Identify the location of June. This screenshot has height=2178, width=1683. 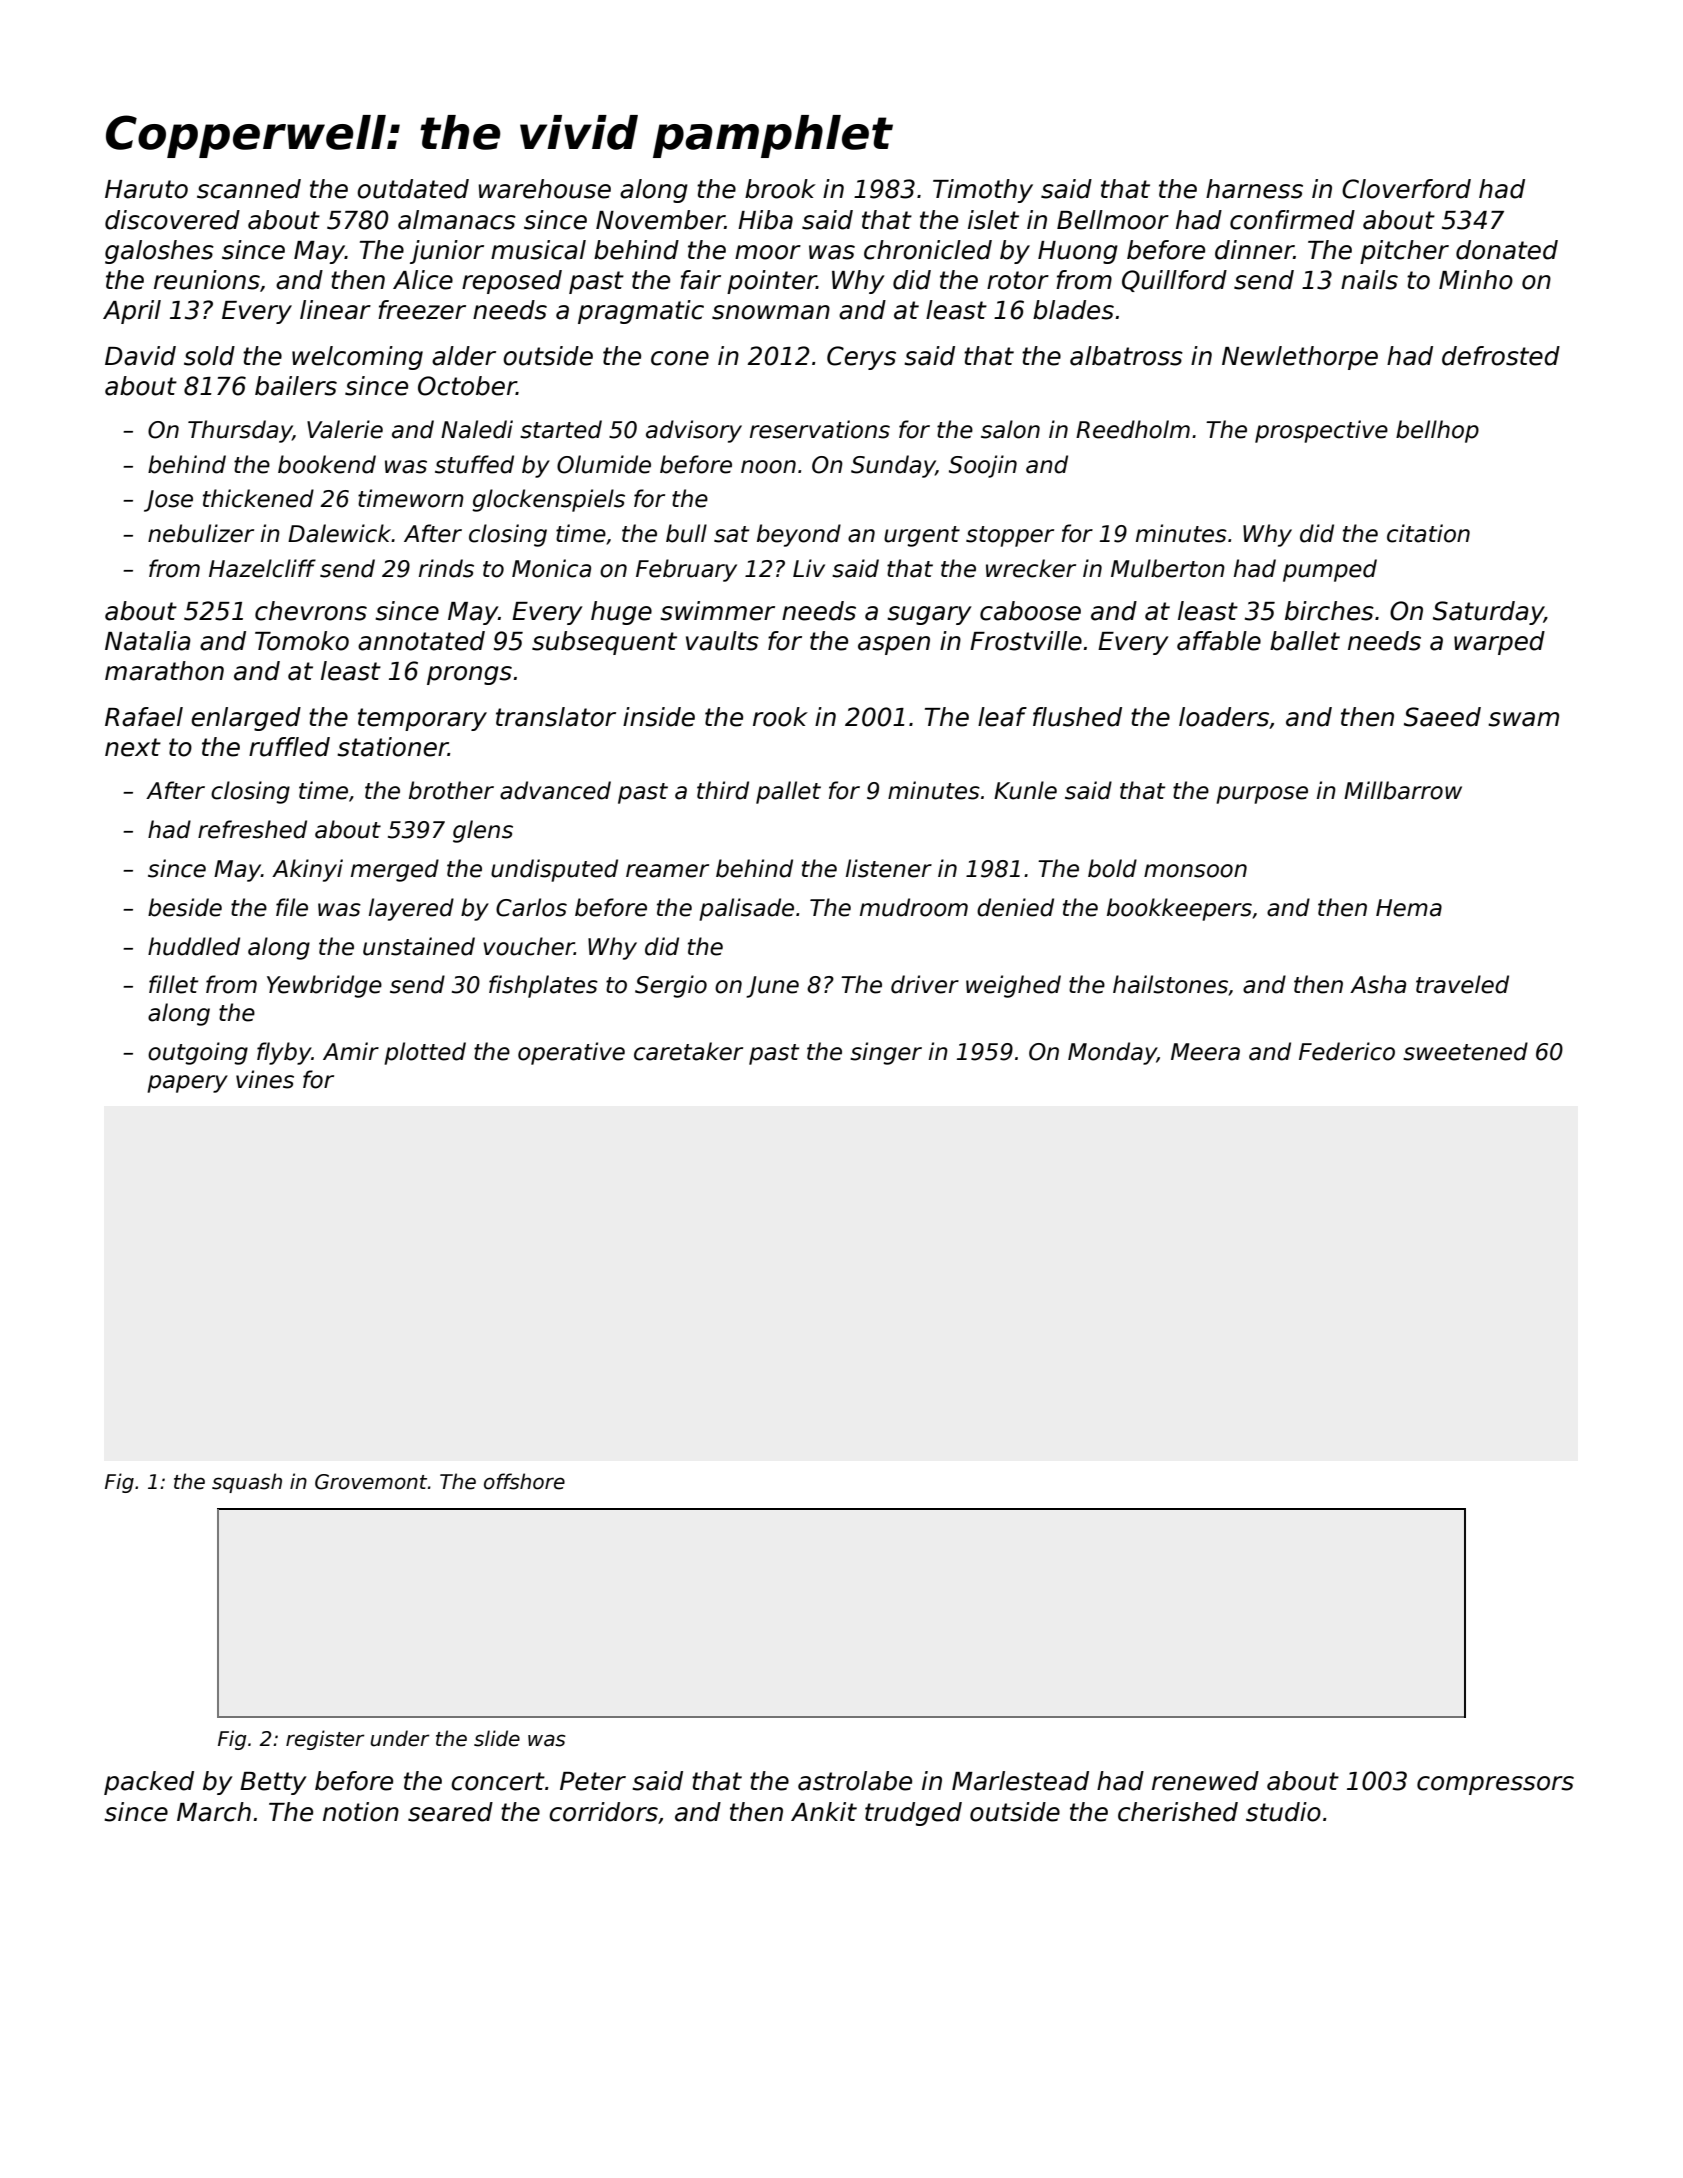
(772, 987).
